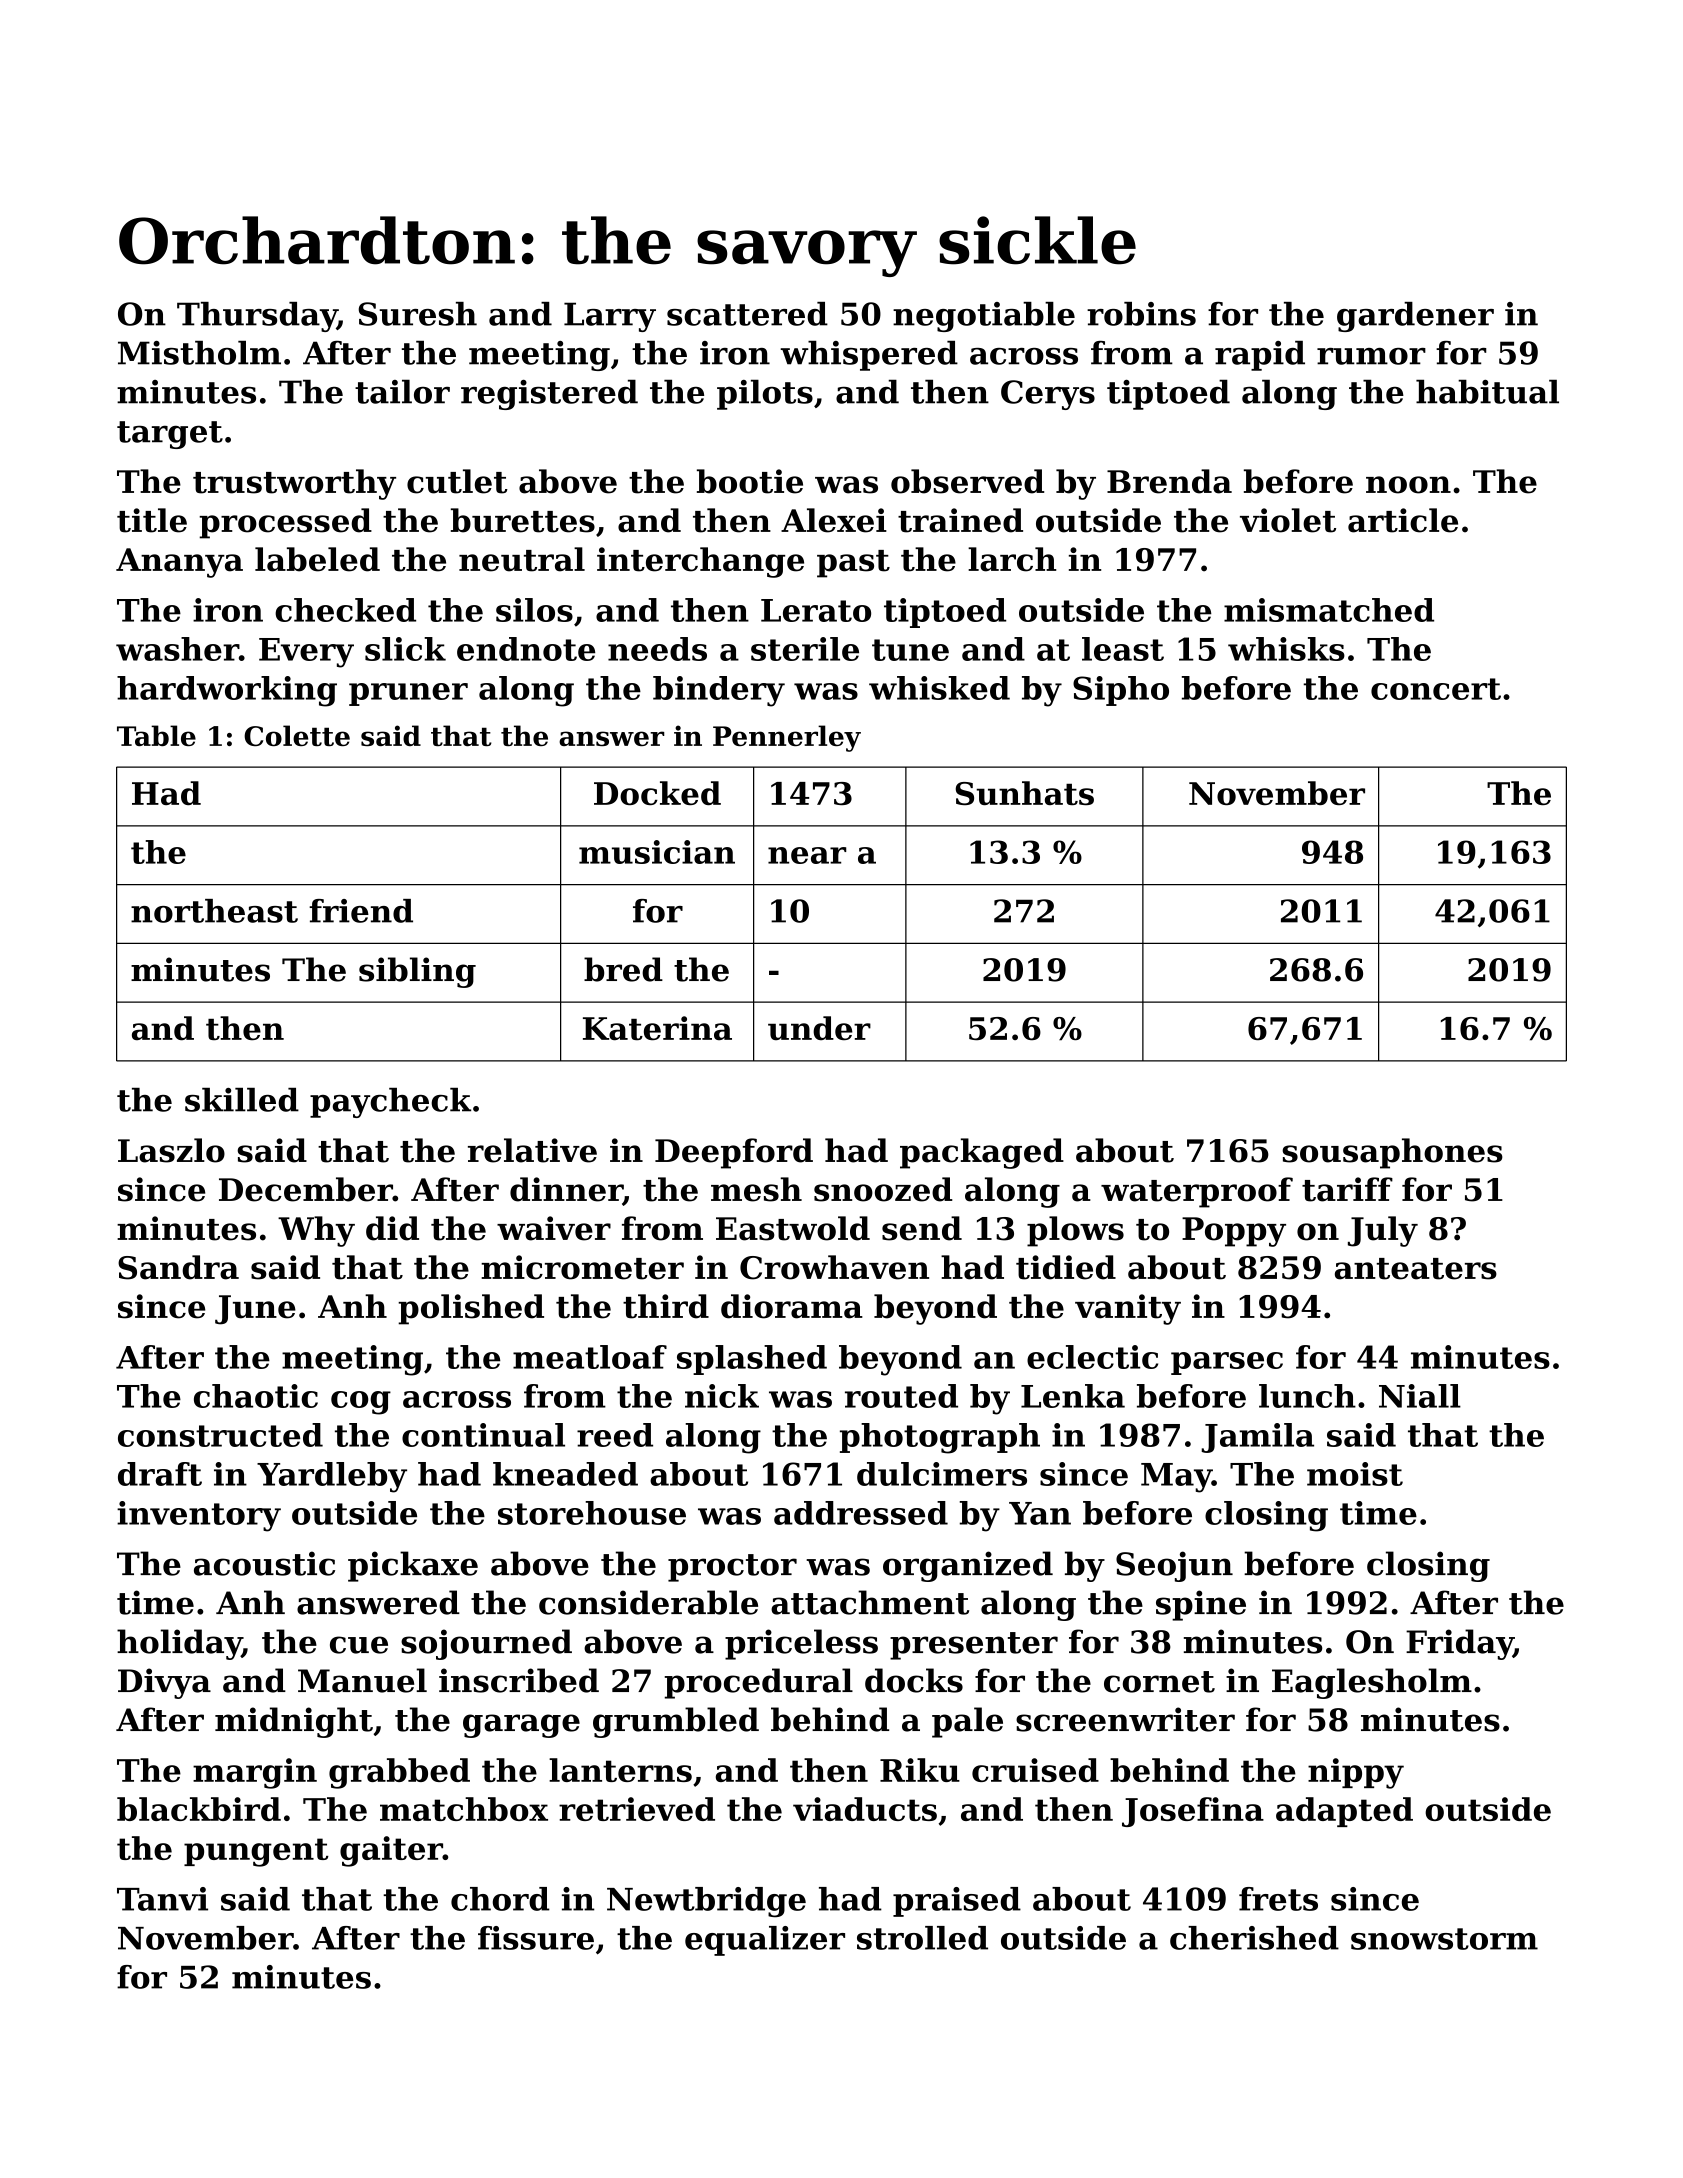 The width and height of the screenshot is (1683, 2178). What do you see at coordinates (957, 1902) in the screenshot?
I see `praised` at bounding box center [957, 1902].
